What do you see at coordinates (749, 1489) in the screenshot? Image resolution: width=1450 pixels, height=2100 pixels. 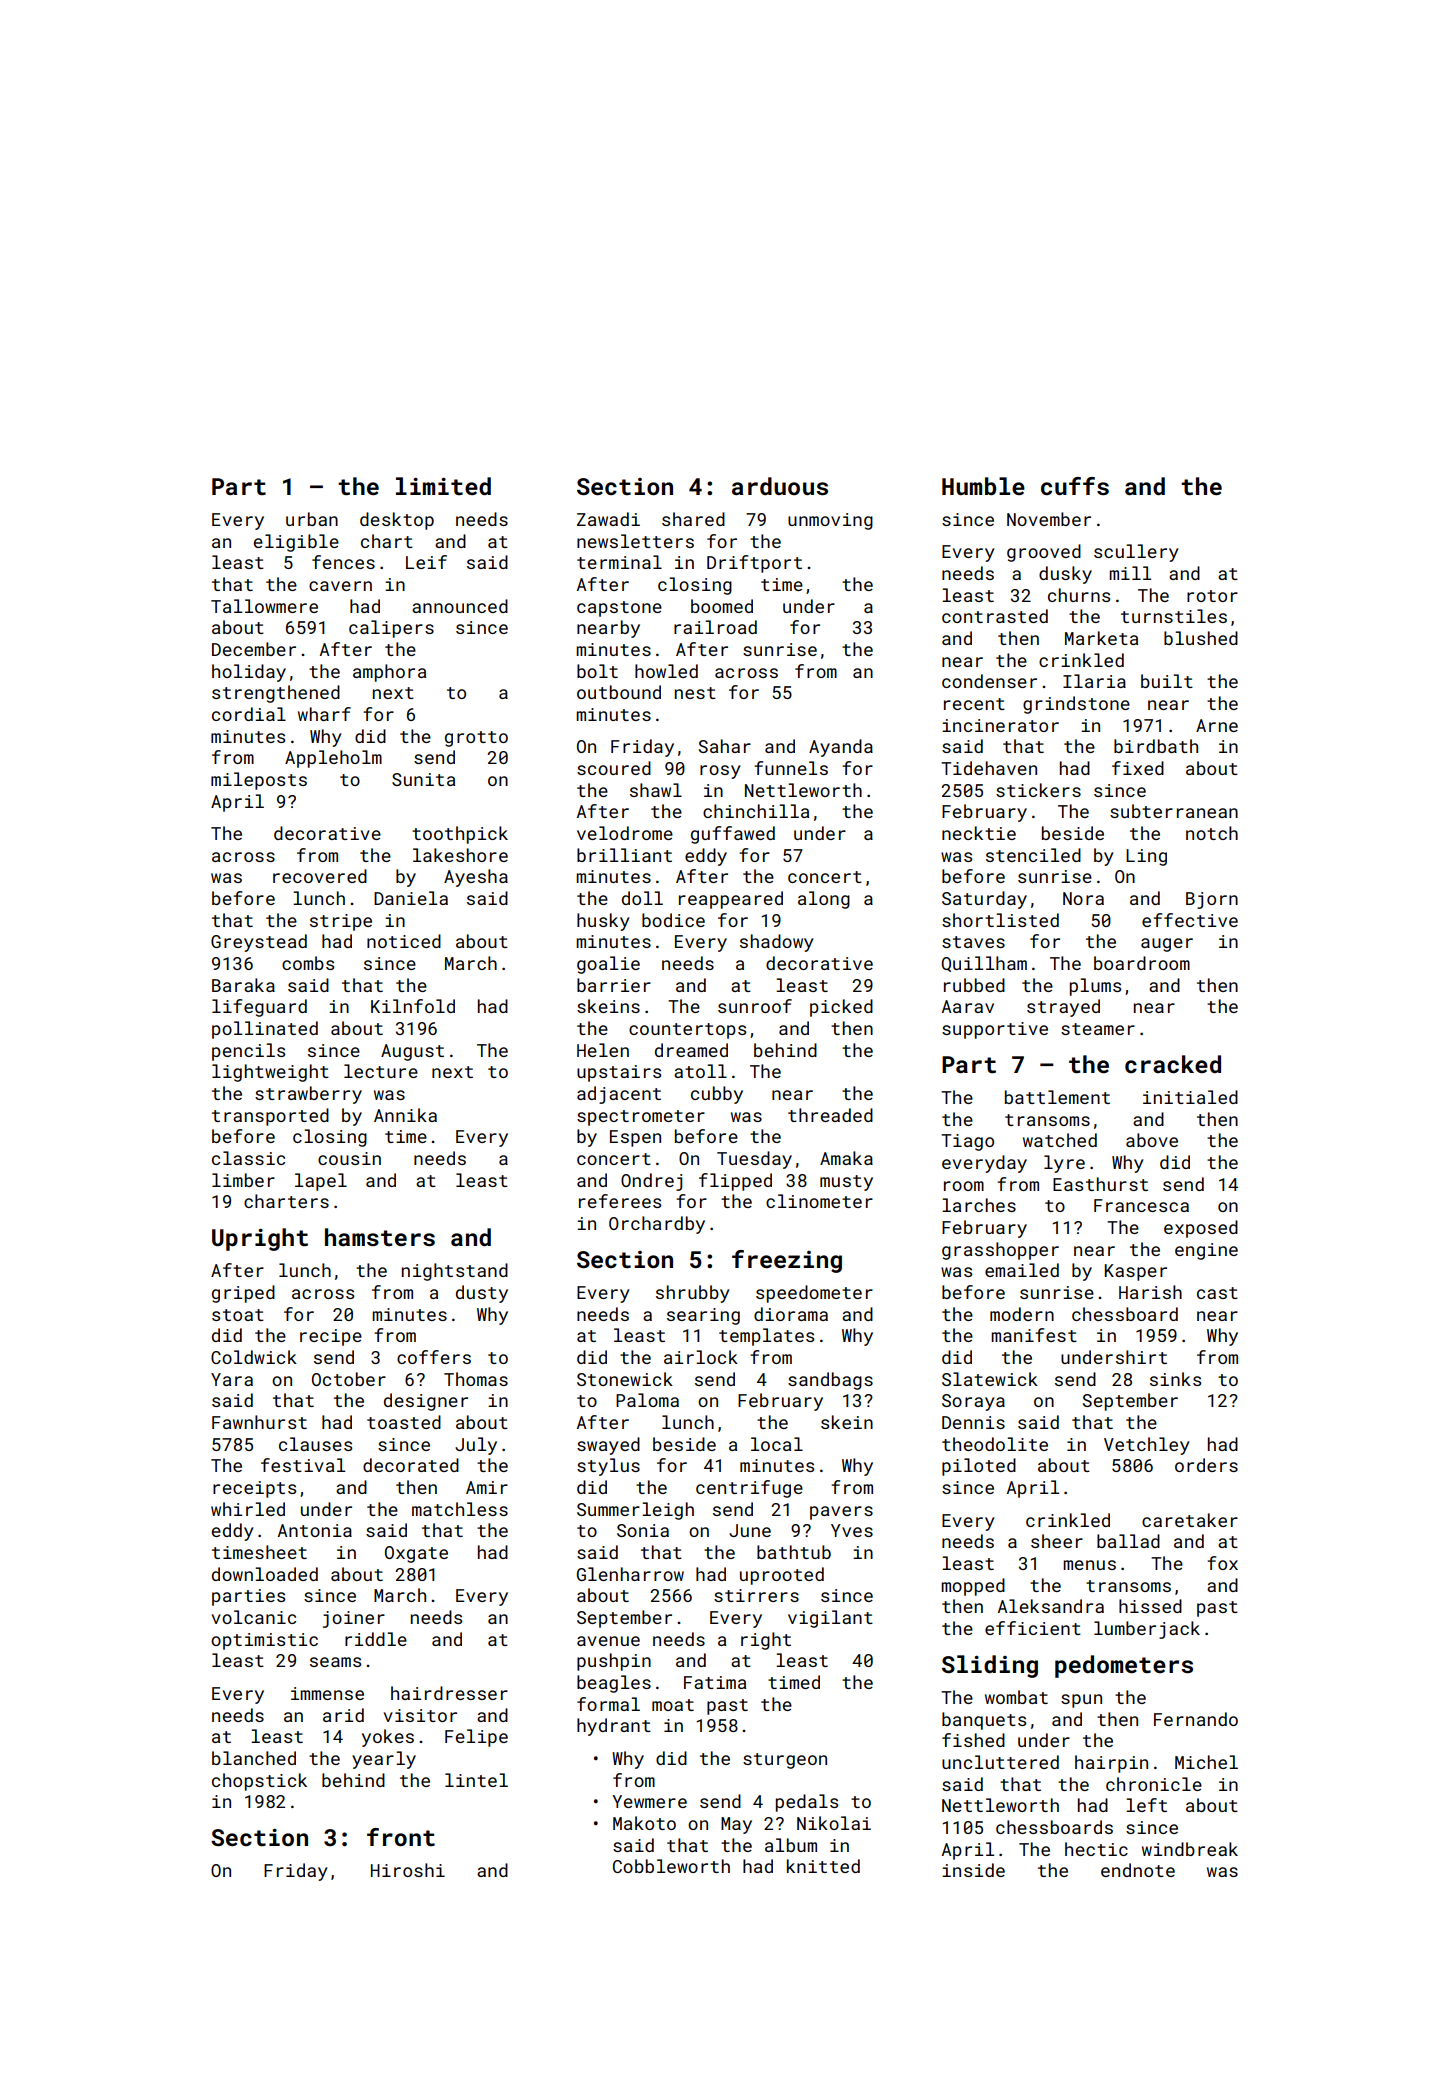 I see `centrifuge` at bounding box center [749, 1489].
